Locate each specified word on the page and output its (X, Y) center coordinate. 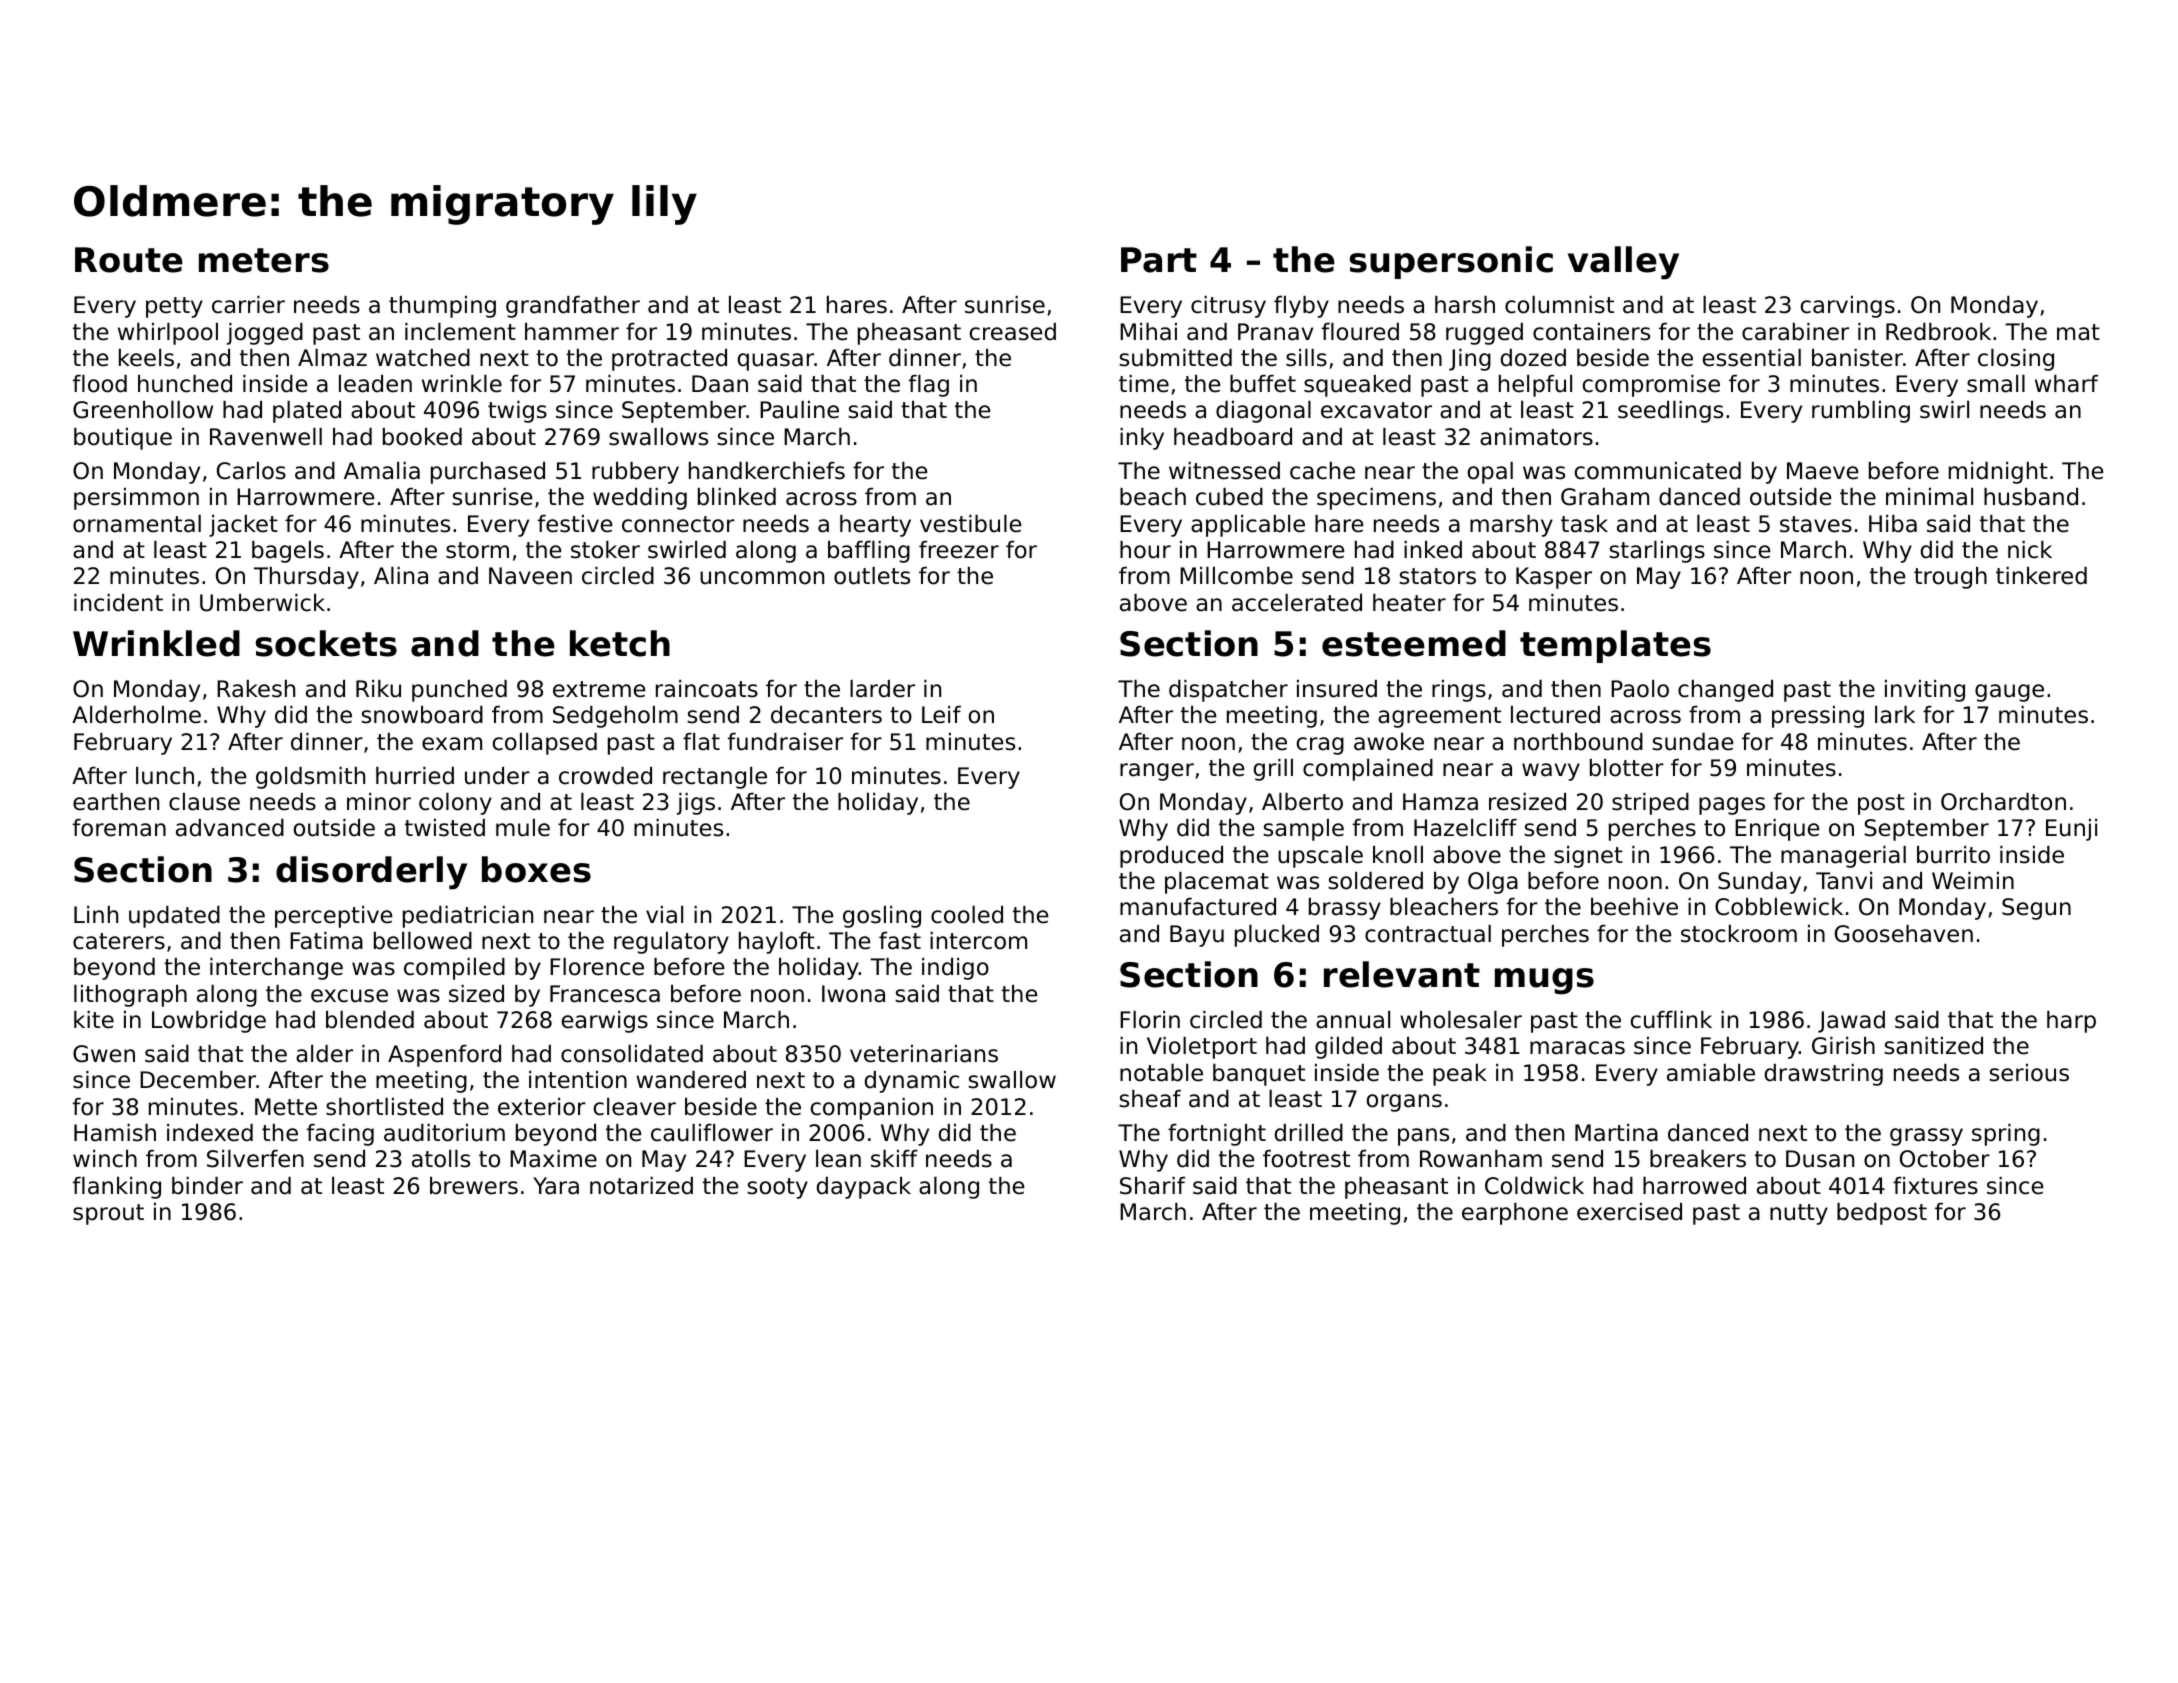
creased (1013, 332)
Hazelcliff (1465, 828)
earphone (1515, 1214)
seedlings (1670, 412)
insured (1337, 689)
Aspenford (444, 1056)
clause (204, 802)
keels (146, 358)
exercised (1629, 1212)
